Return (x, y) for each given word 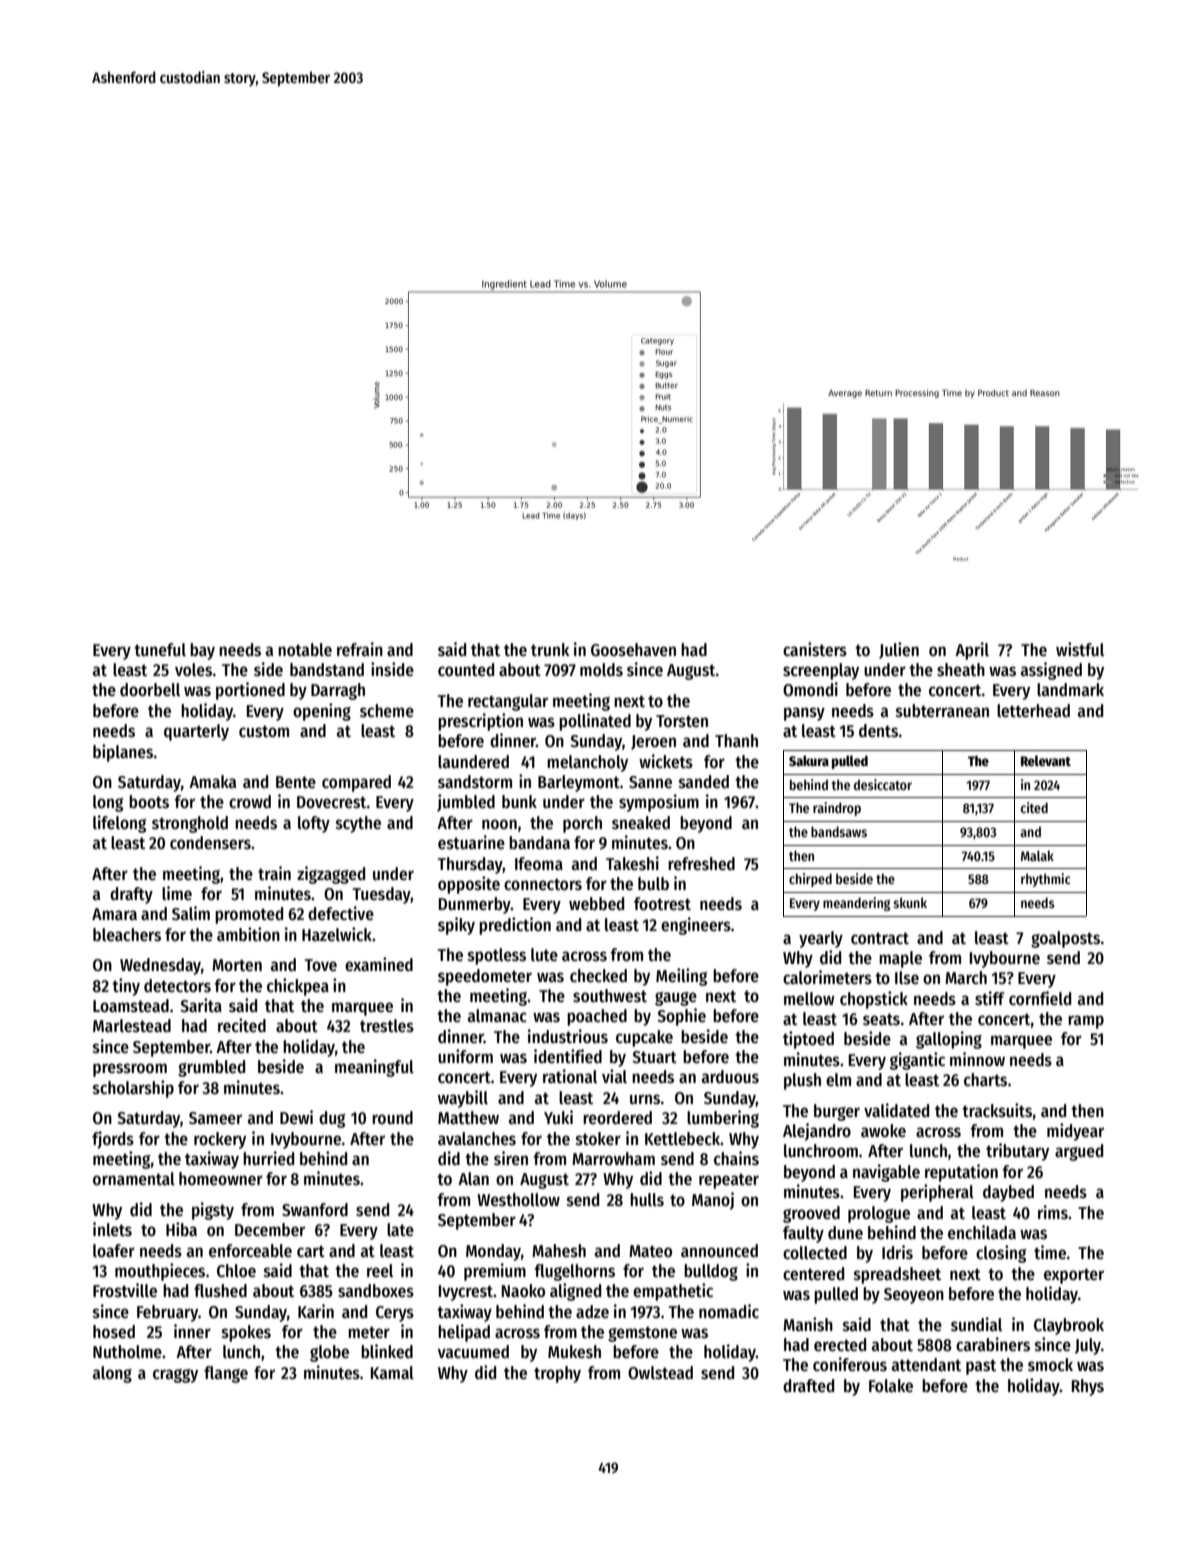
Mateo (650, 1251)
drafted (808, 1386)
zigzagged (331, 875)
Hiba (181, 1229)
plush (802, 1081)
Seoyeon (914, 1296)
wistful (1080, 649)
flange (226, 1374)
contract (880, 938)
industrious (568, 1036)
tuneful (160, 650)
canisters (815, 649)
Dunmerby (475, 905)
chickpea (298, 987)
